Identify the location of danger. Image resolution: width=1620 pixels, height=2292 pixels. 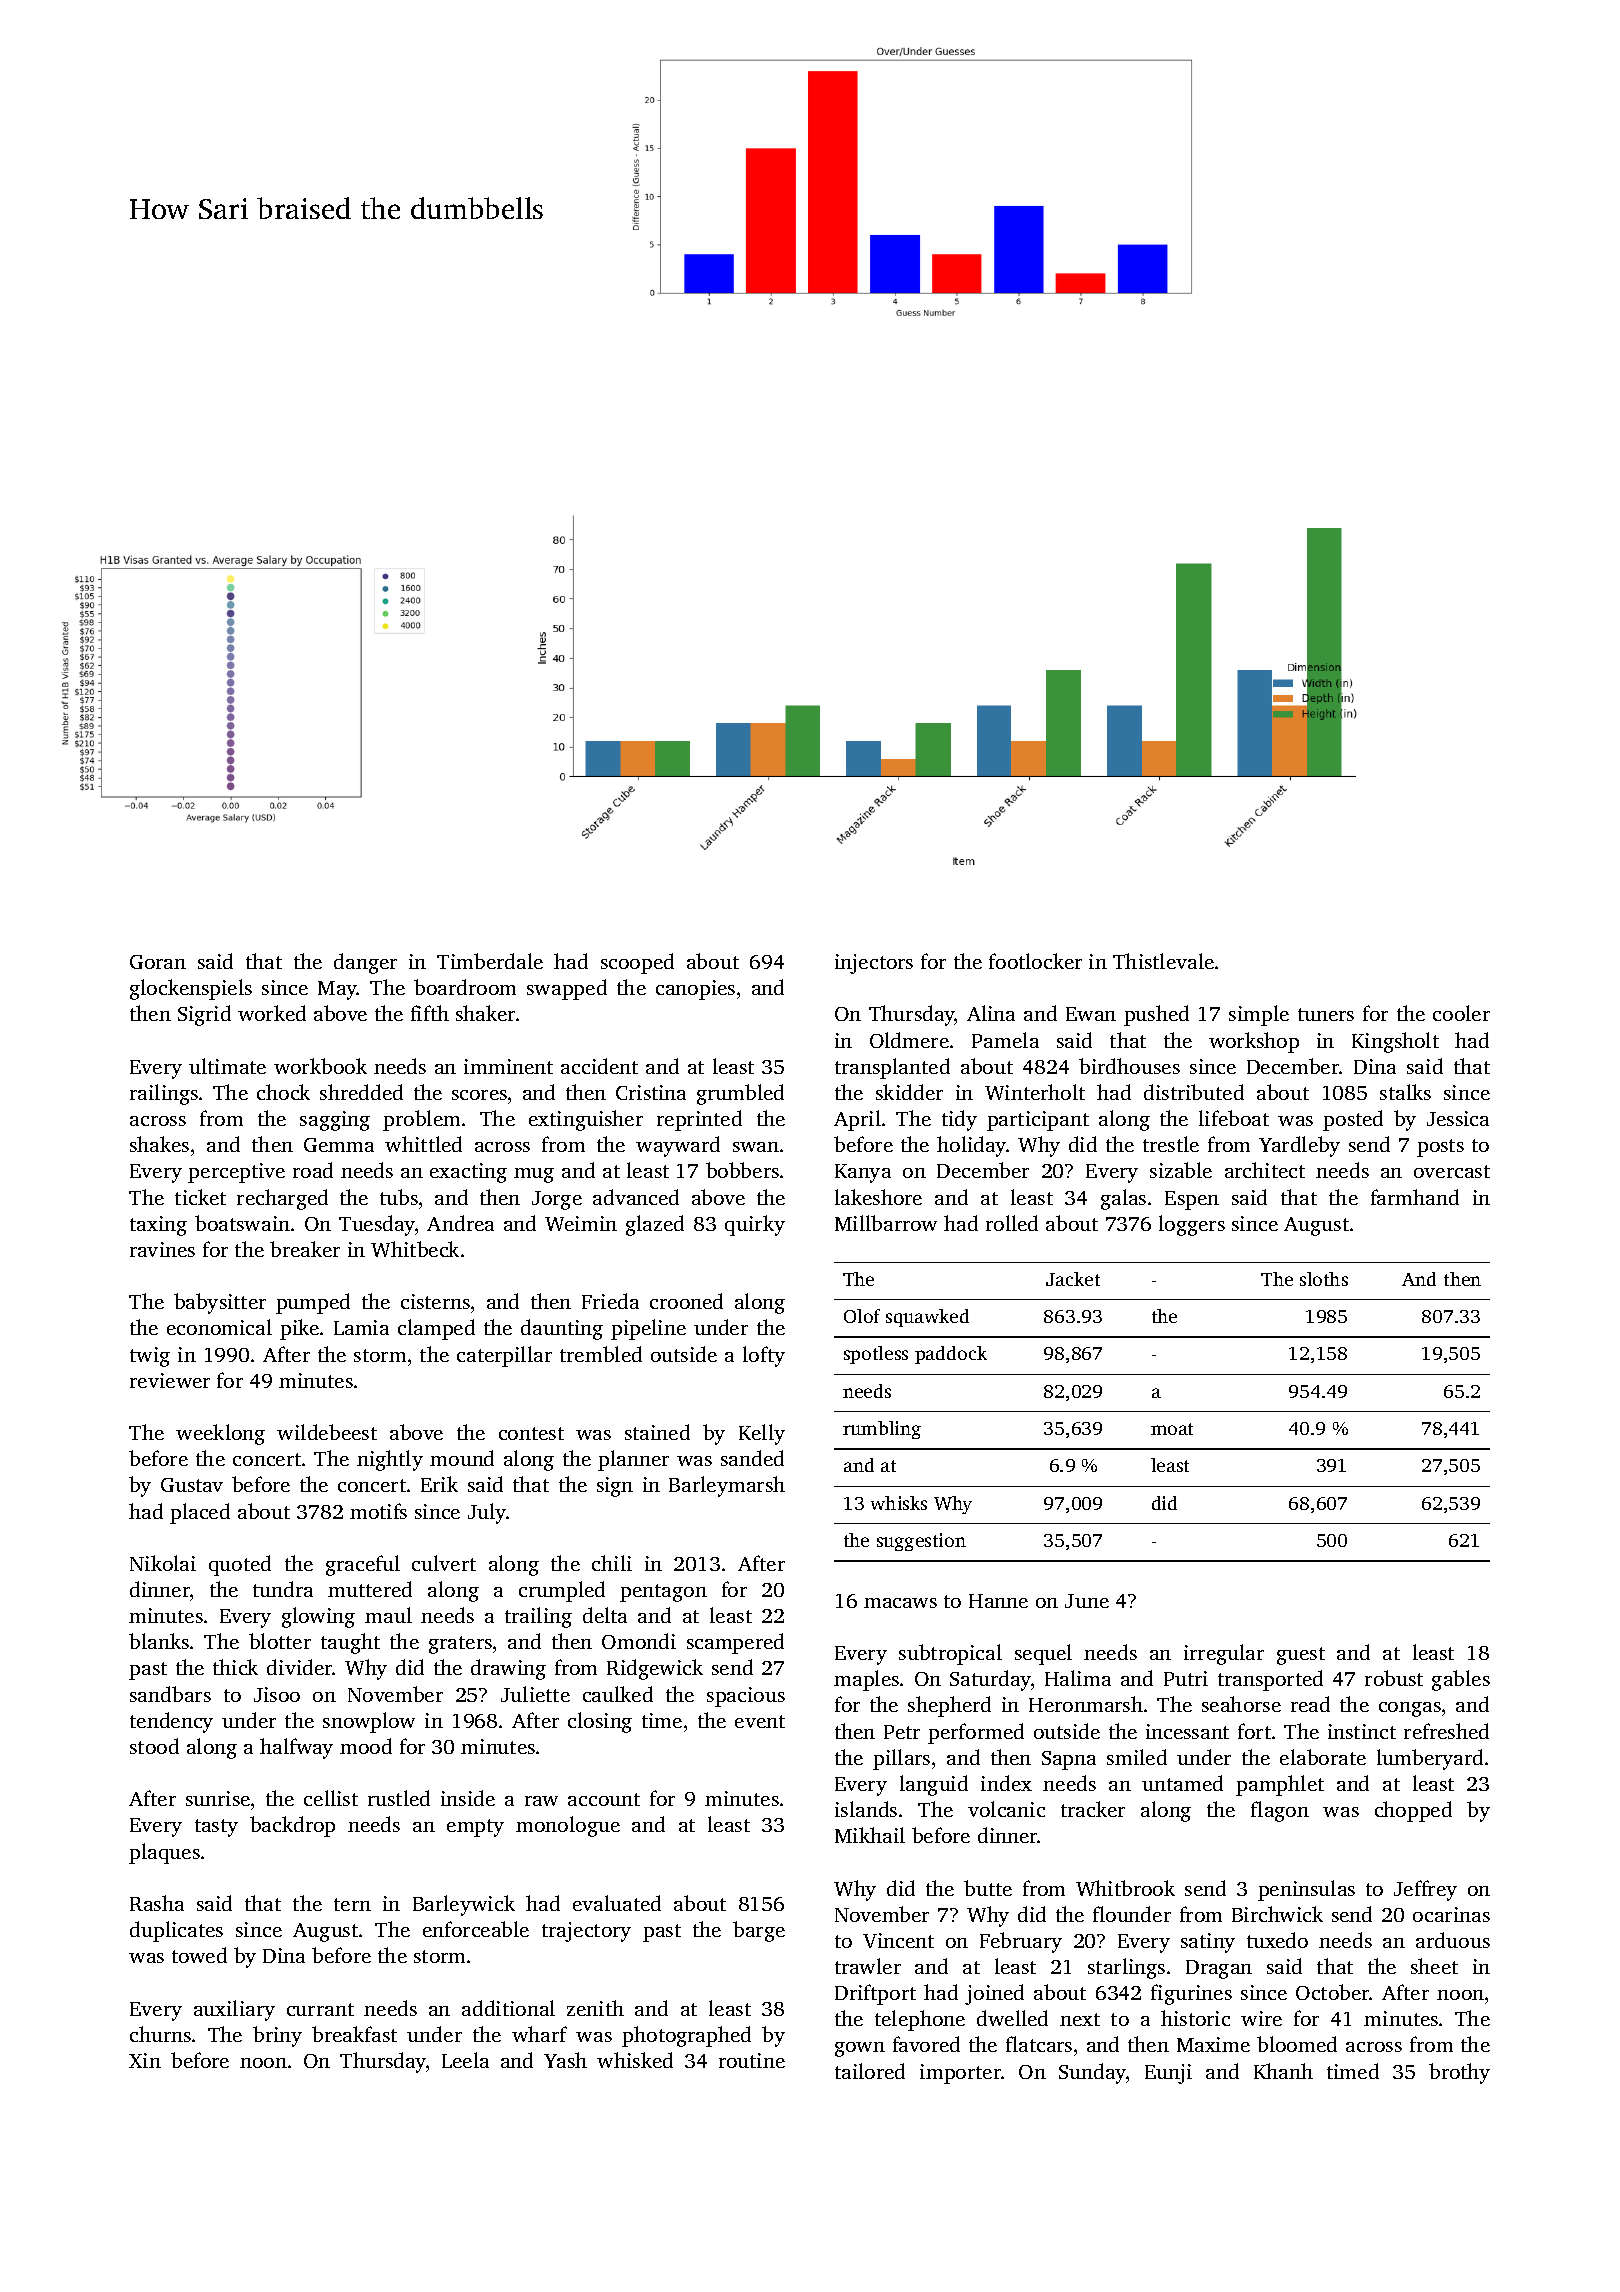
(365, 963).
